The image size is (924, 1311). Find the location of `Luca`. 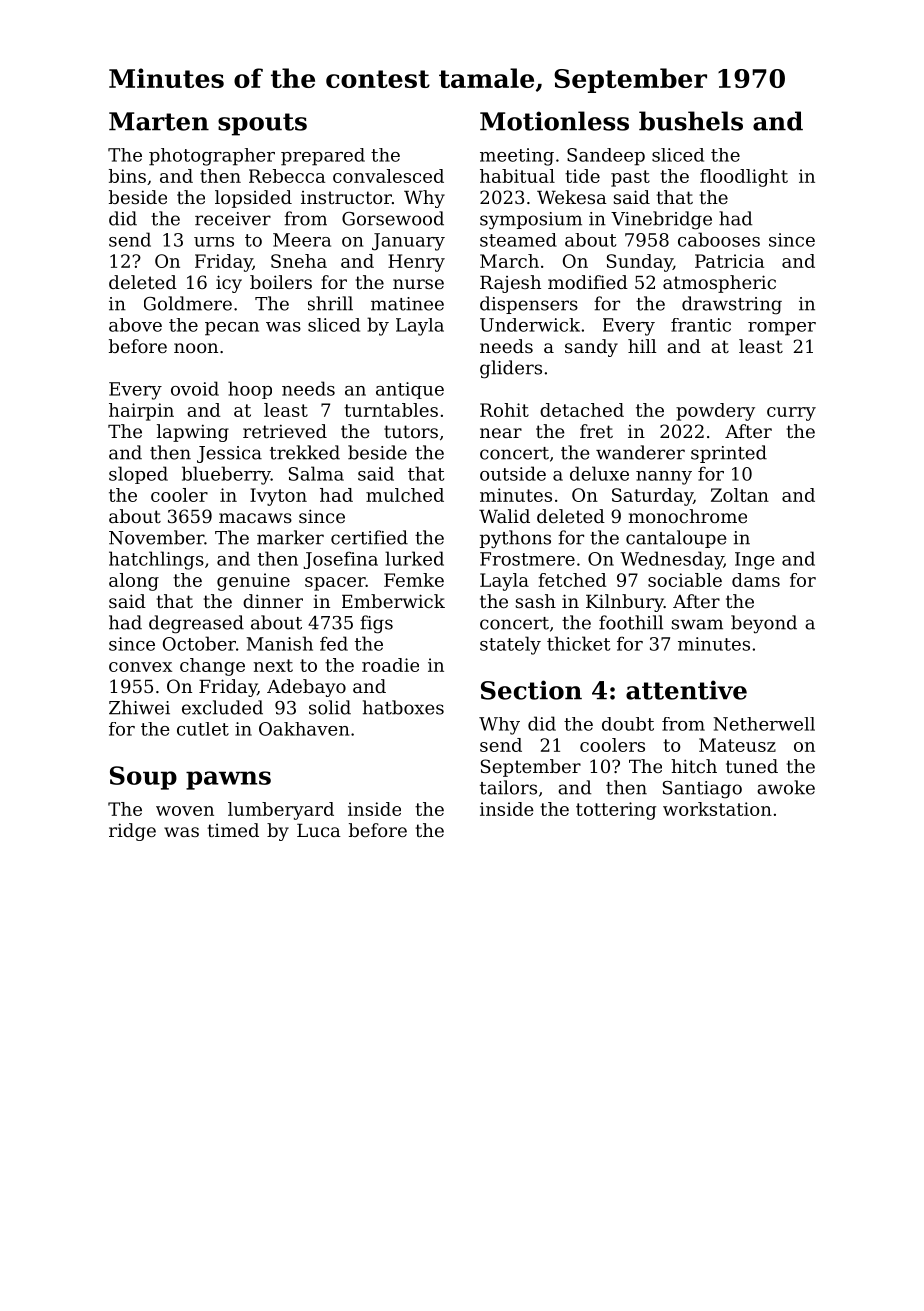

Luca is located at coordinates (319, 830).
